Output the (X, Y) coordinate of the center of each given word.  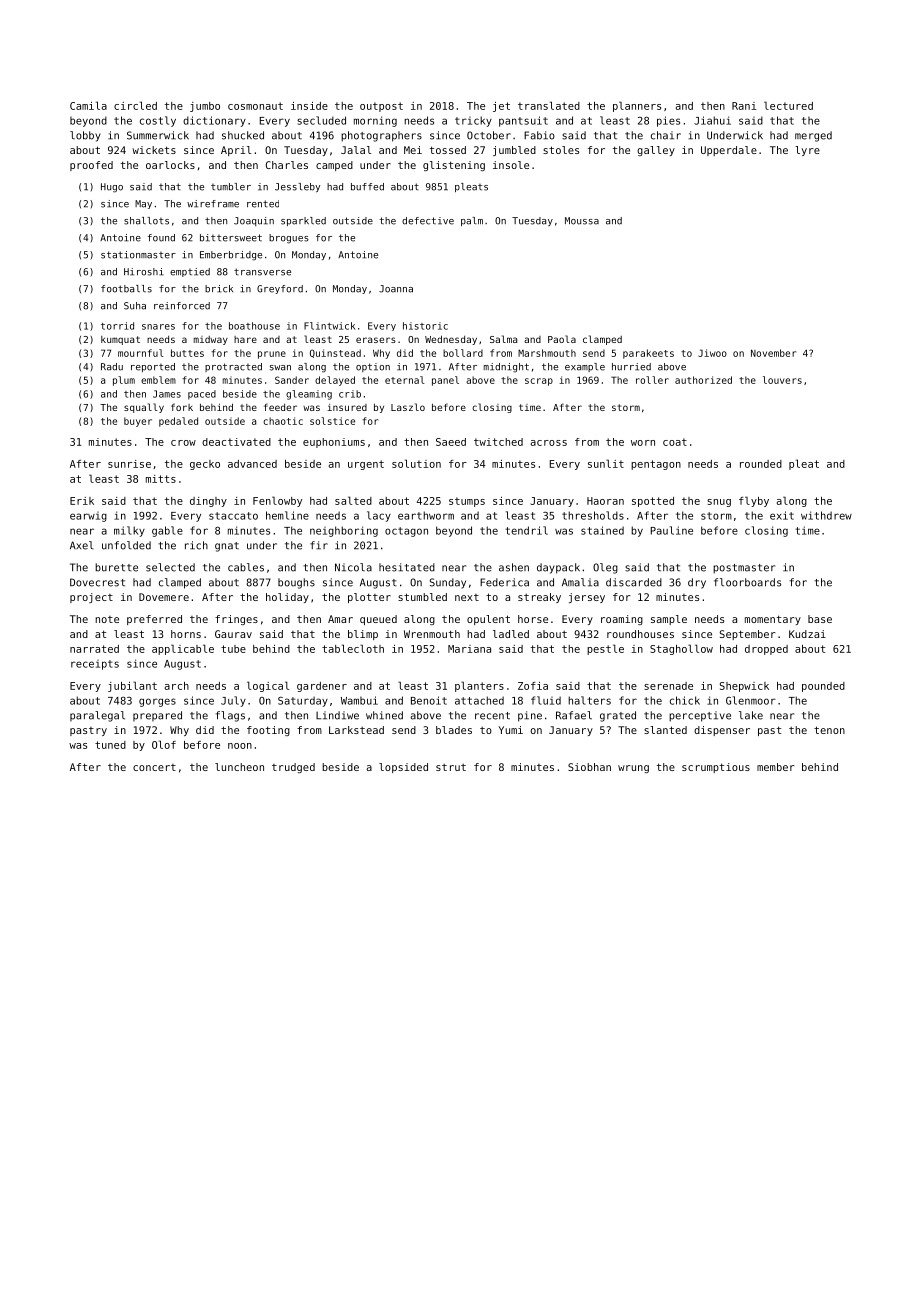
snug (719, 503)
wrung (633, 769)
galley (656, 151)
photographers (381, 136)
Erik (82, 501)
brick (219, 289)
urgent (366, 465)
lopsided (403, 768)
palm (472, 221)
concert (154, 767)
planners (637, 106)
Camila (88, 105)
